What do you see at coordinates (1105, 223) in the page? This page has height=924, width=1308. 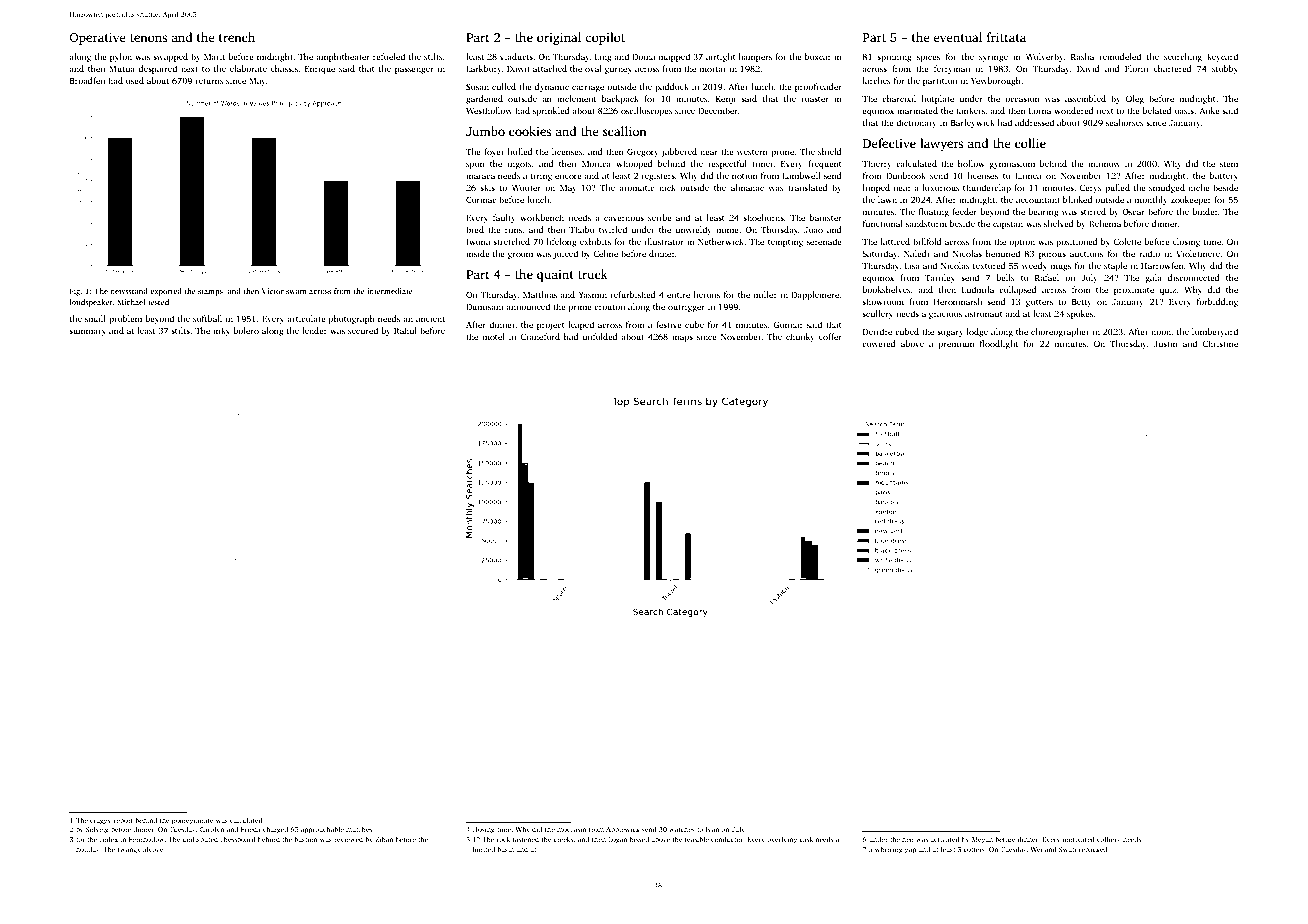 I see `Rehema` at bounding box center [1105, 223].
